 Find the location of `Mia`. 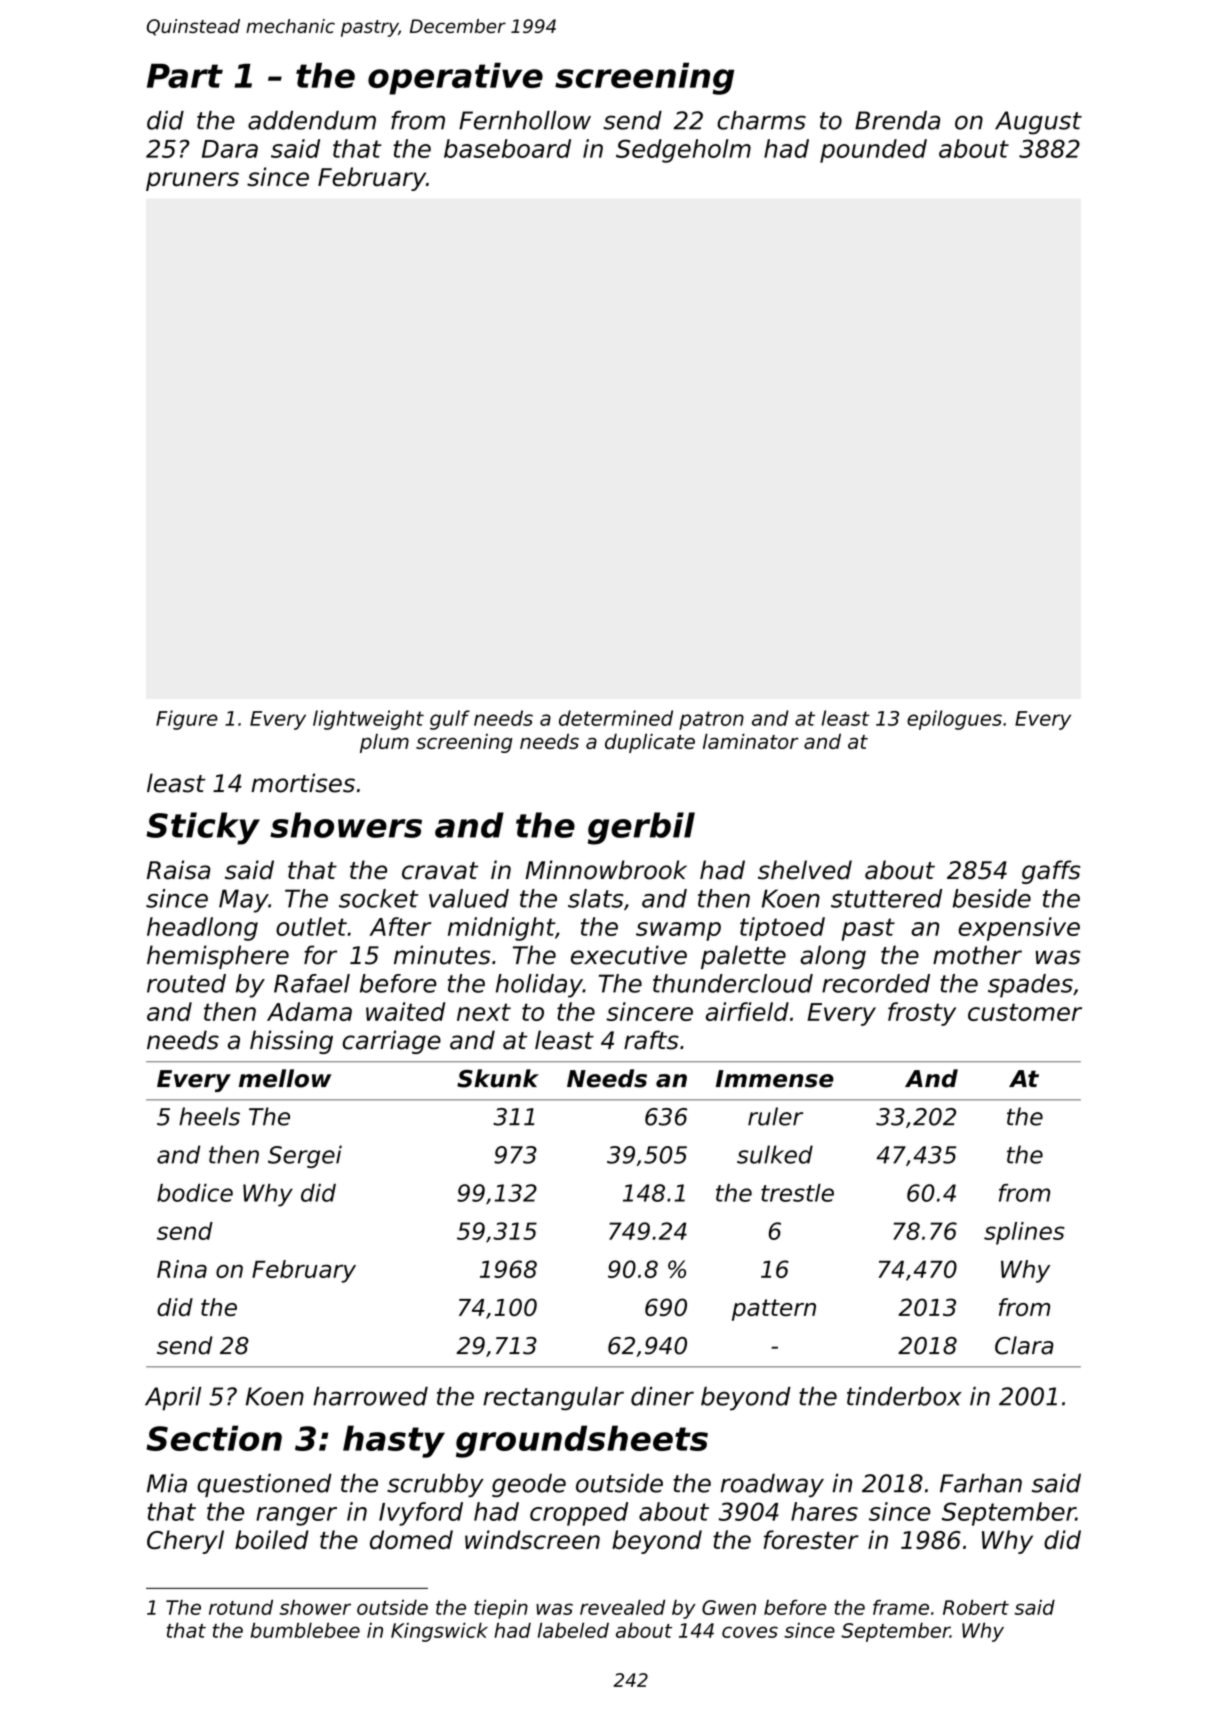

Mia is located at coordinates (167, 1483).
